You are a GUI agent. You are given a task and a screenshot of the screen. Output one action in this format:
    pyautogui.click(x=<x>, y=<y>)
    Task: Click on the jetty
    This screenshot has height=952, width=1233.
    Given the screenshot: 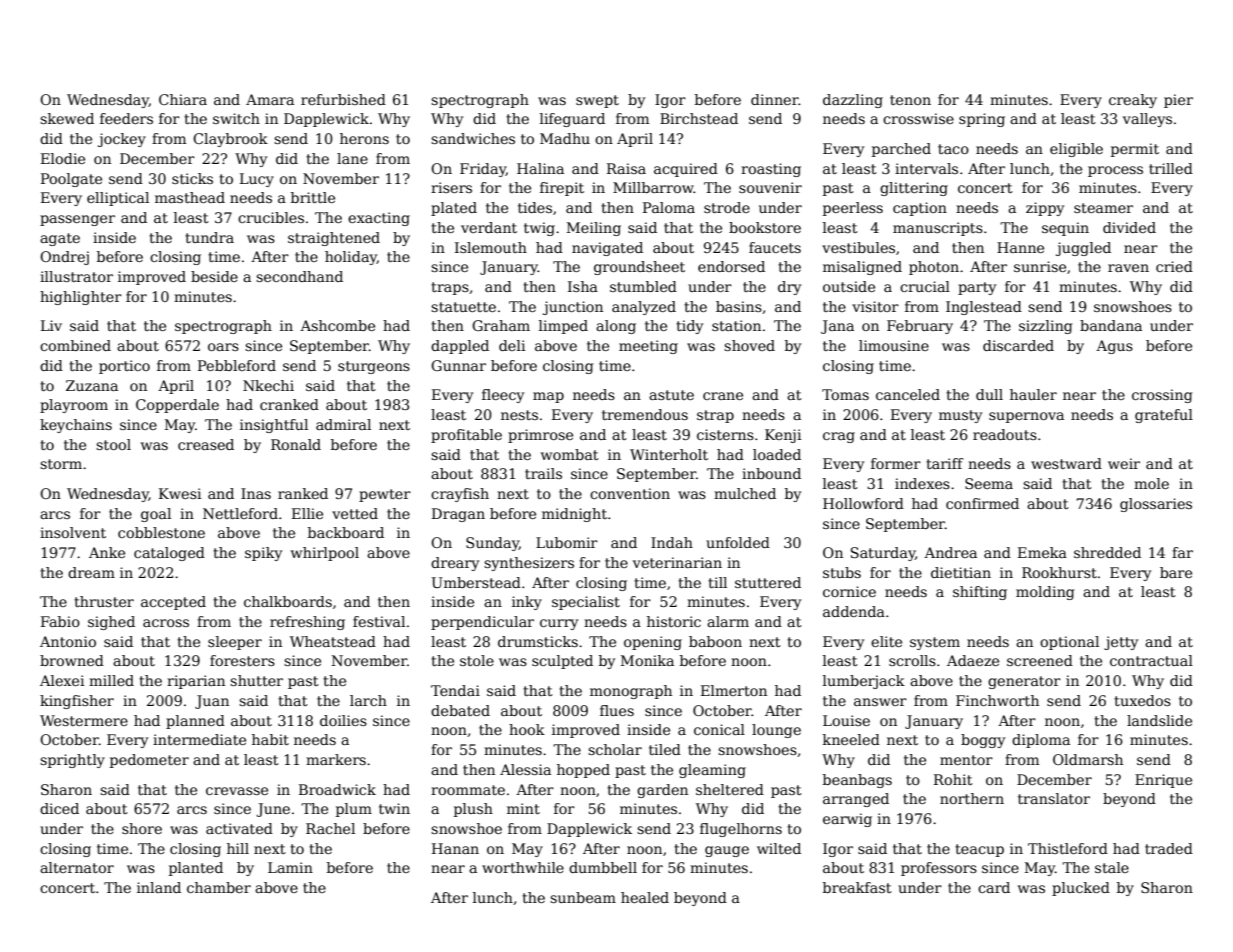 What is the action you would take?
    pyautogui.click(x=1121, y=643)
